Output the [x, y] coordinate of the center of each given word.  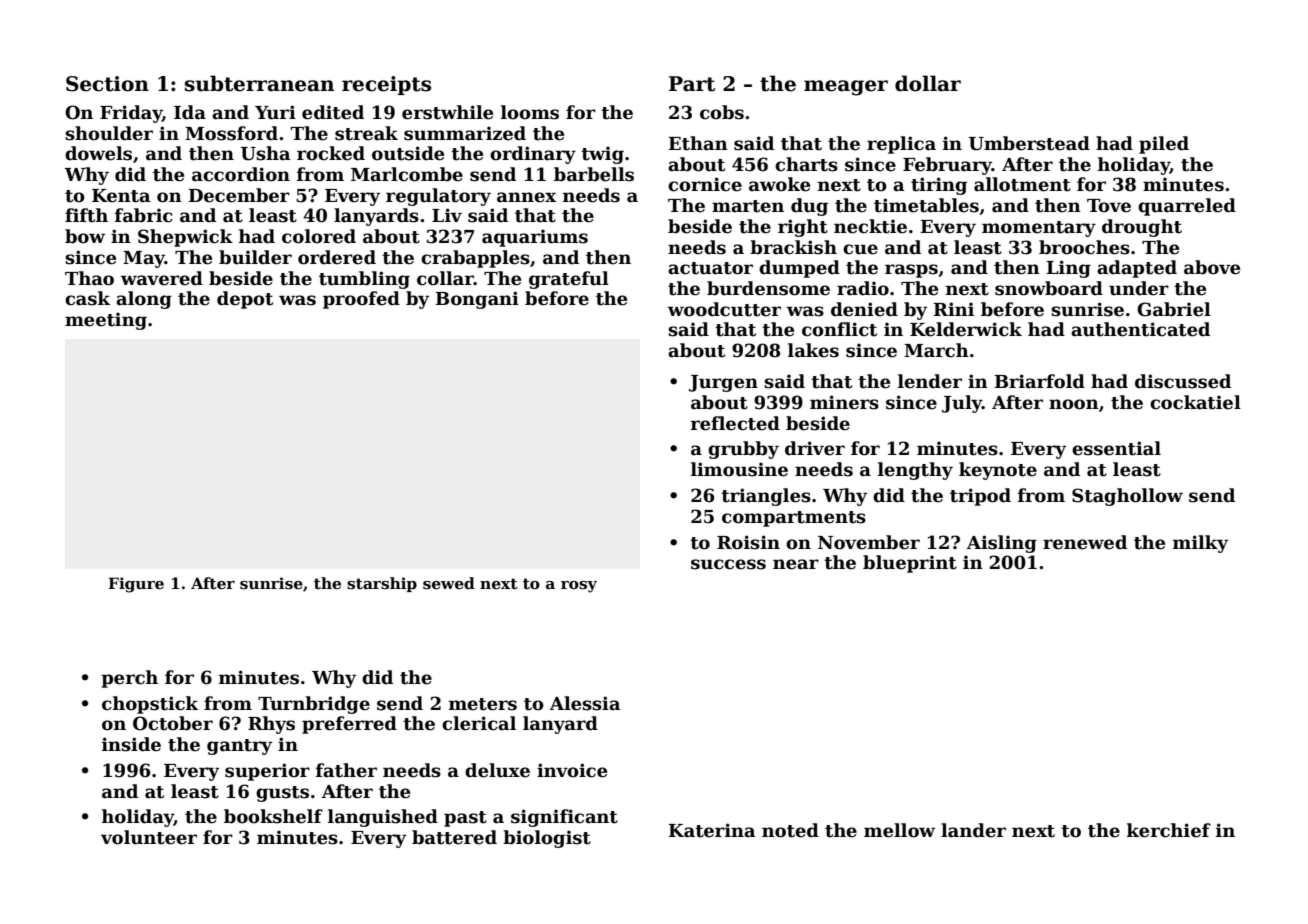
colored [319, 236]
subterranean [259, 83]
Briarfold [1039, 381]
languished [383, 818]
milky [1200, 544]
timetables [926, 205]
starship [382, 584]
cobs [722, 112]
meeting [106, 321]
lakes [813, 350]
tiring [939, 186]
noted [790, 830]
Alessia [585, 703]
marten [748, 206]
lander [973, 830]
